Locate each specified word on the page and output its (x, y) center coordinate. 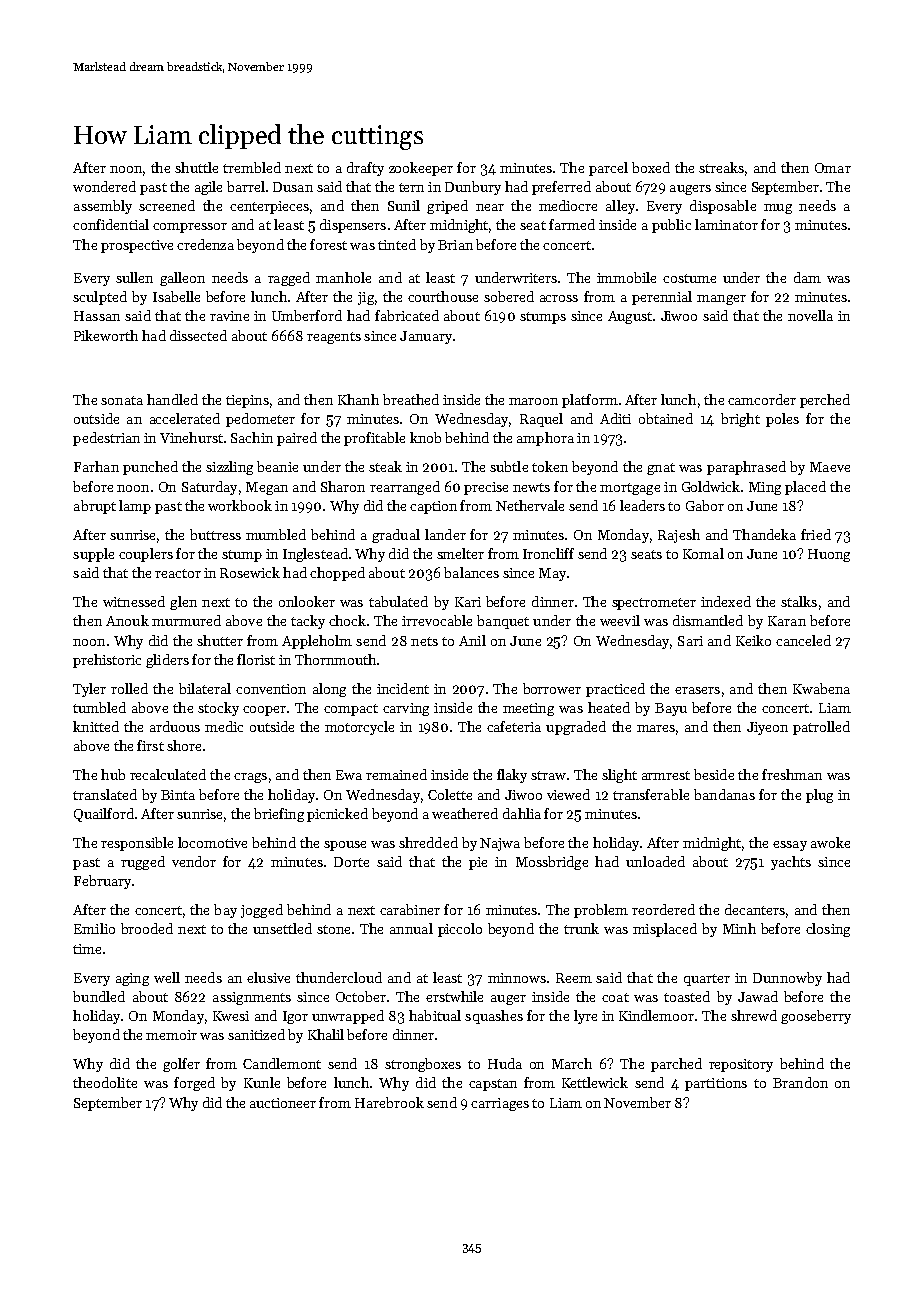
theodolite (105, 1082)
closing (828, 930)
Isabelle (176, 296)
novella (810, 315)
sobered (509, 296)
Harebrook (389, 1102)
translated (105, 794)
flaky (512, 776)
